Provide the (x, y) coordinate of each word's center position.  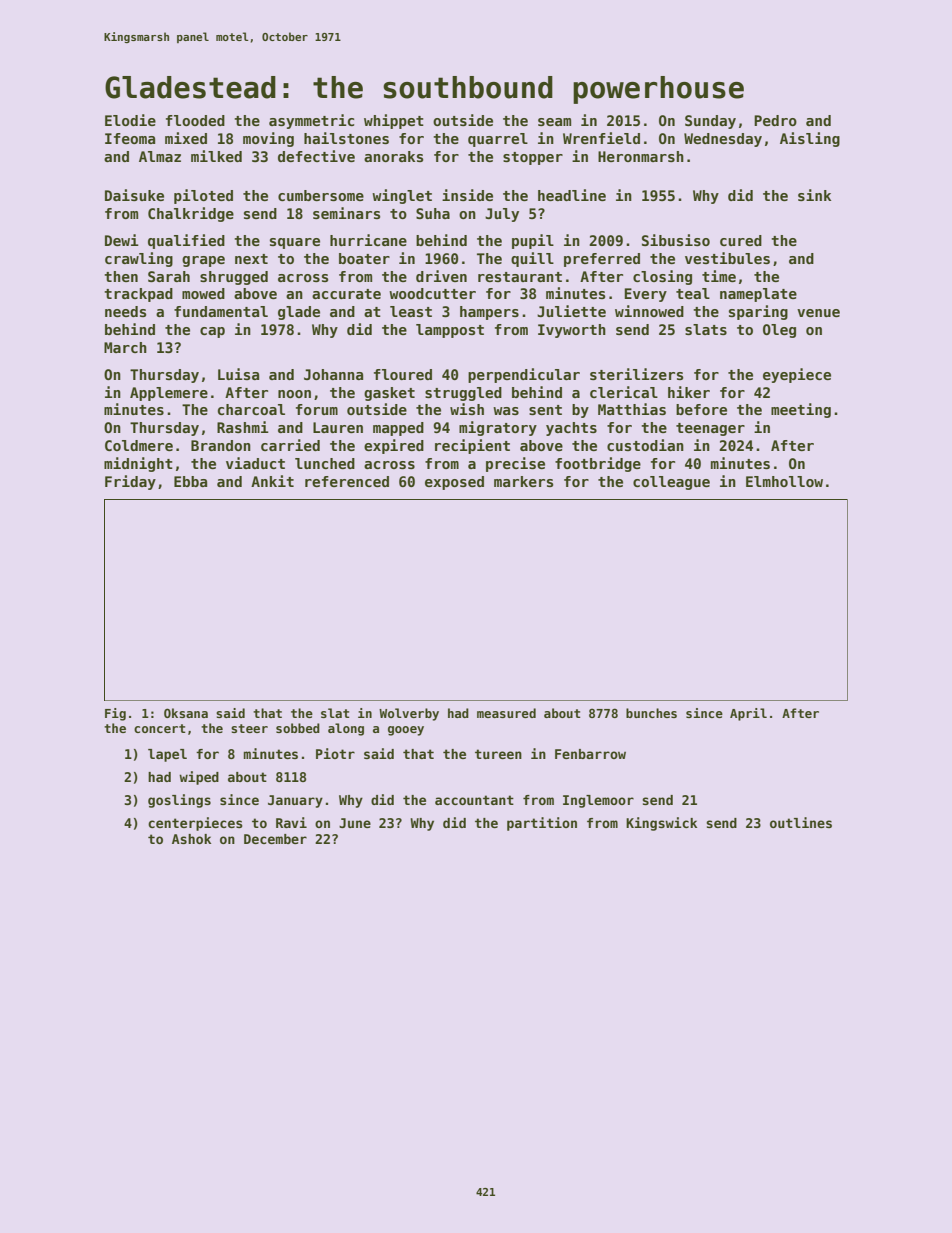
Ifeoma (130, 138)
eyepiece (797, 375)
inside (467, 195)
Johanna (333, 374)
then (121, 276)
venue (818, 313)
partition (542, 824)
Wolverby (409, 714)
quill (532, 259)
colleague (671, 483)
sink (814, 195)
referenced (347, 481)
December (275, 839)
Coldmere (139, 445)
